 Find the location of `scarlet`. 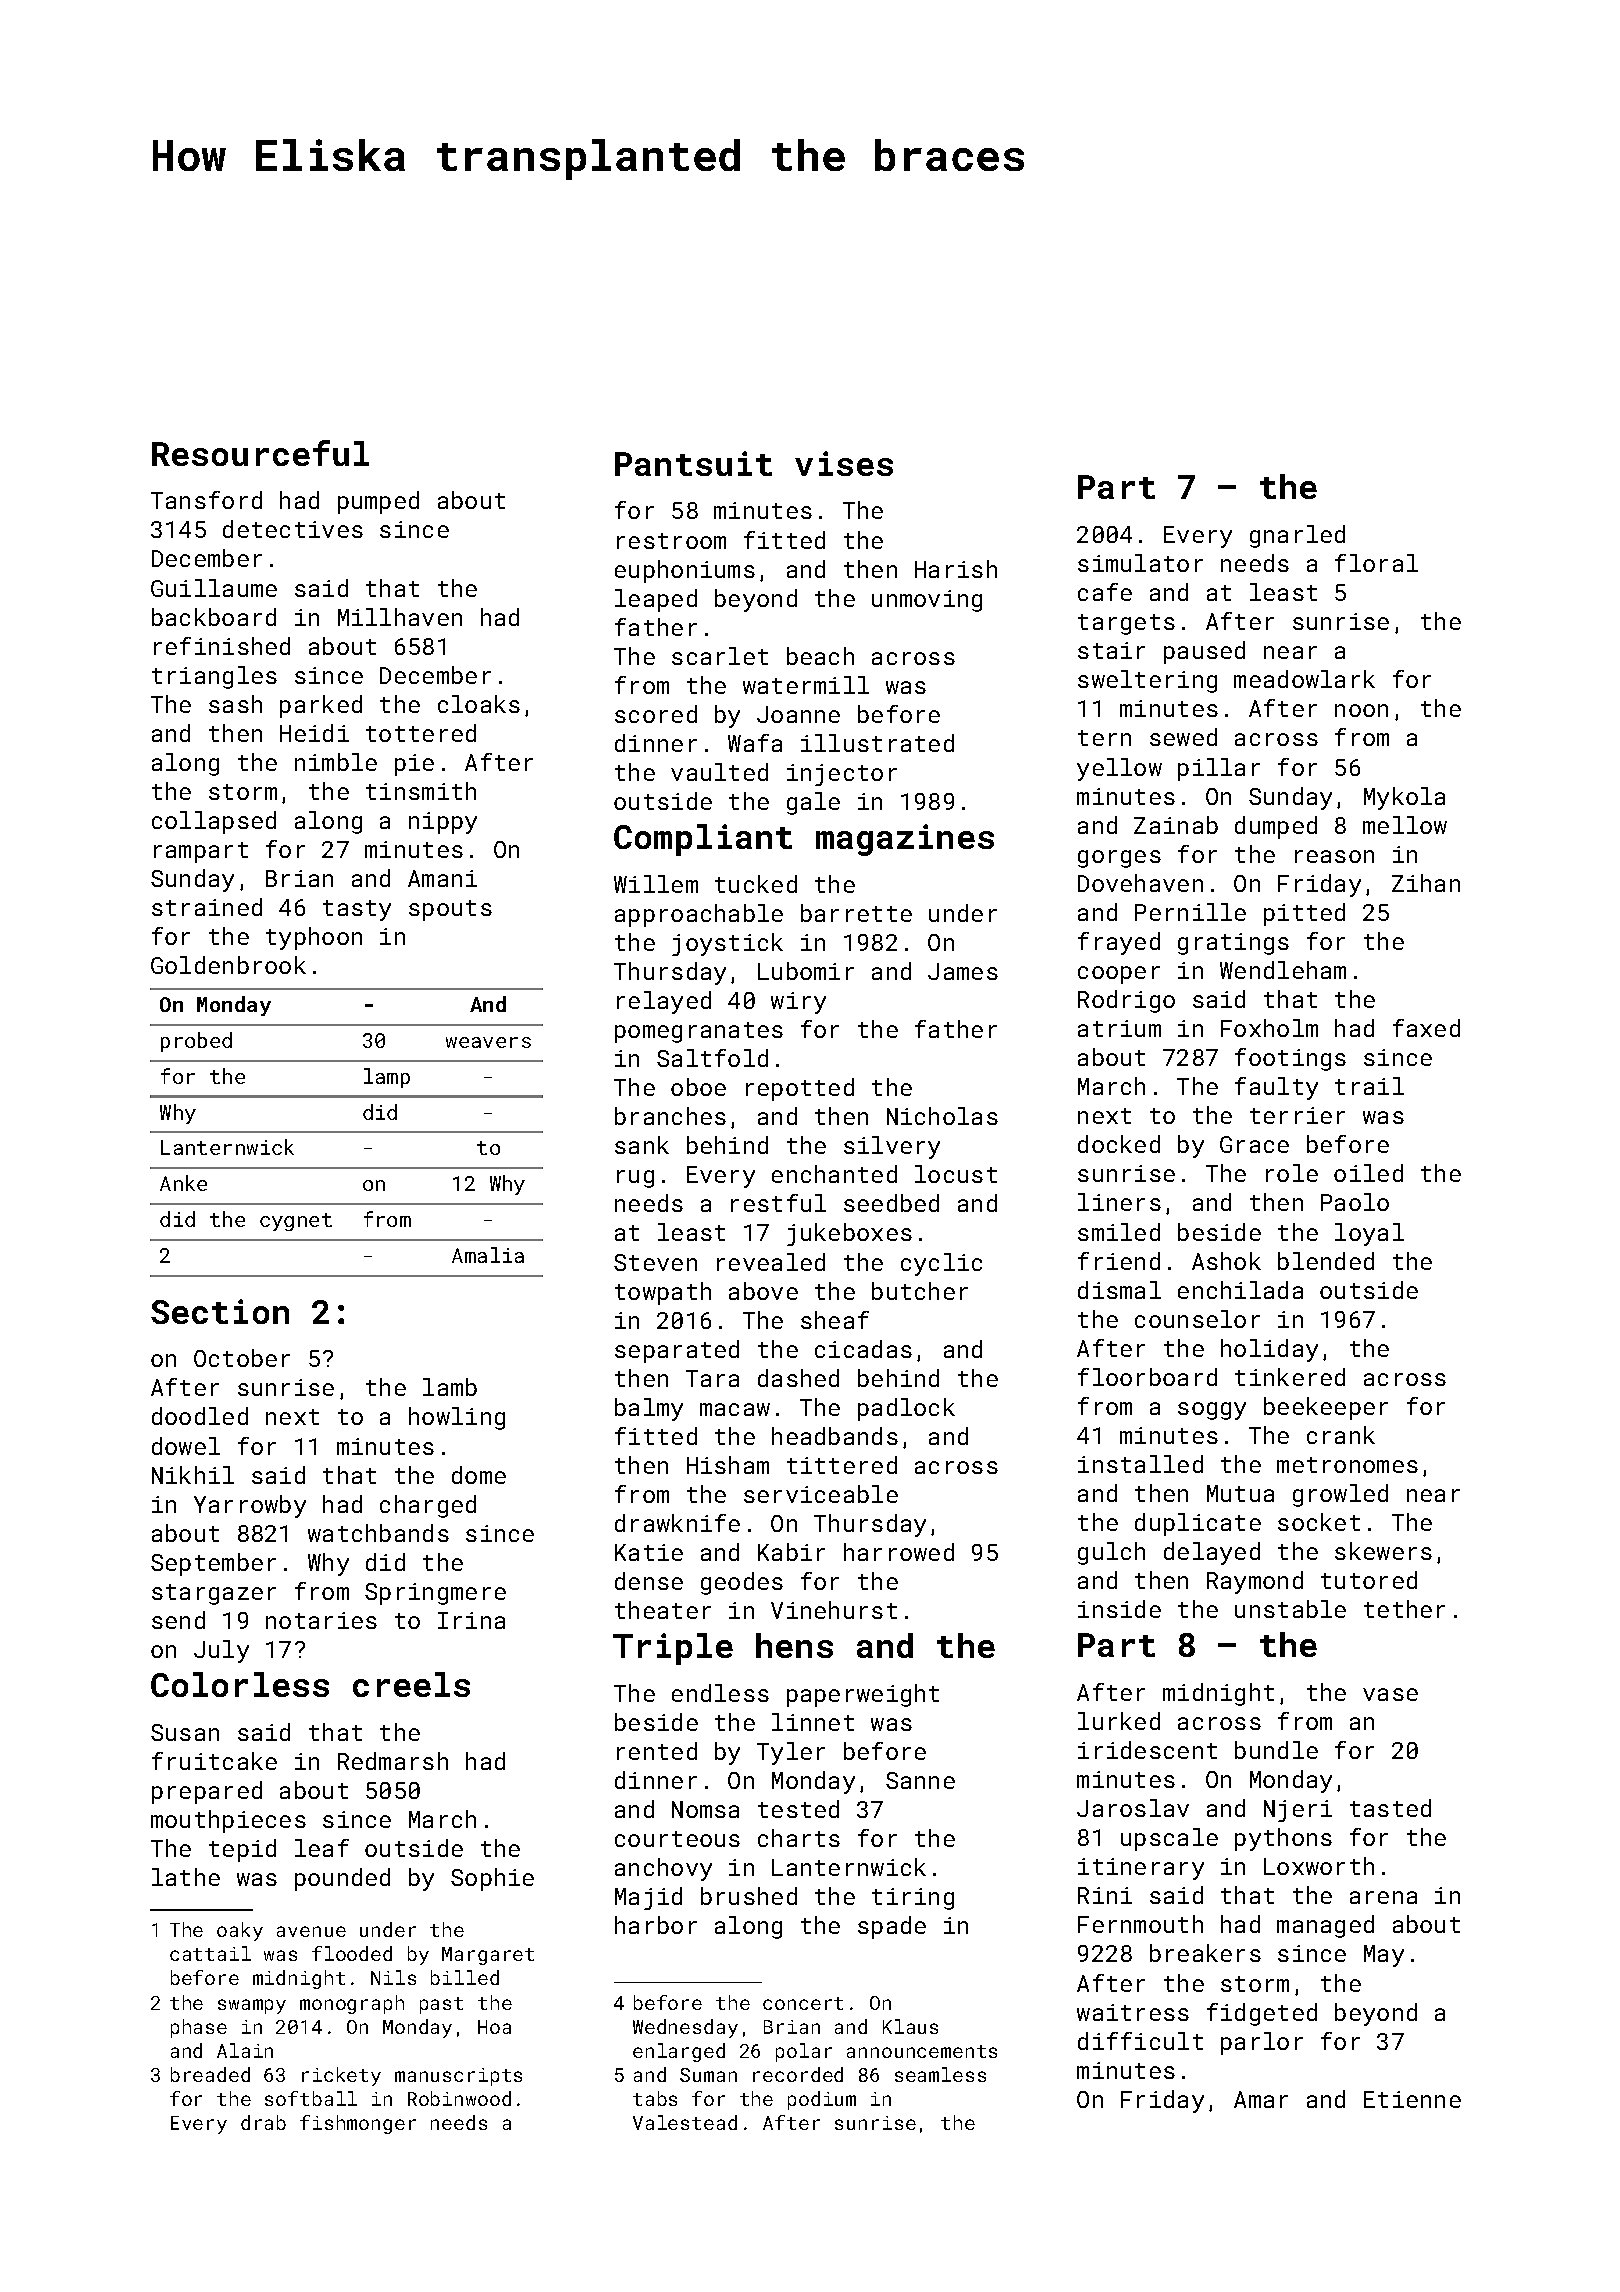

scarlet is located at coordinates (720, 656).
